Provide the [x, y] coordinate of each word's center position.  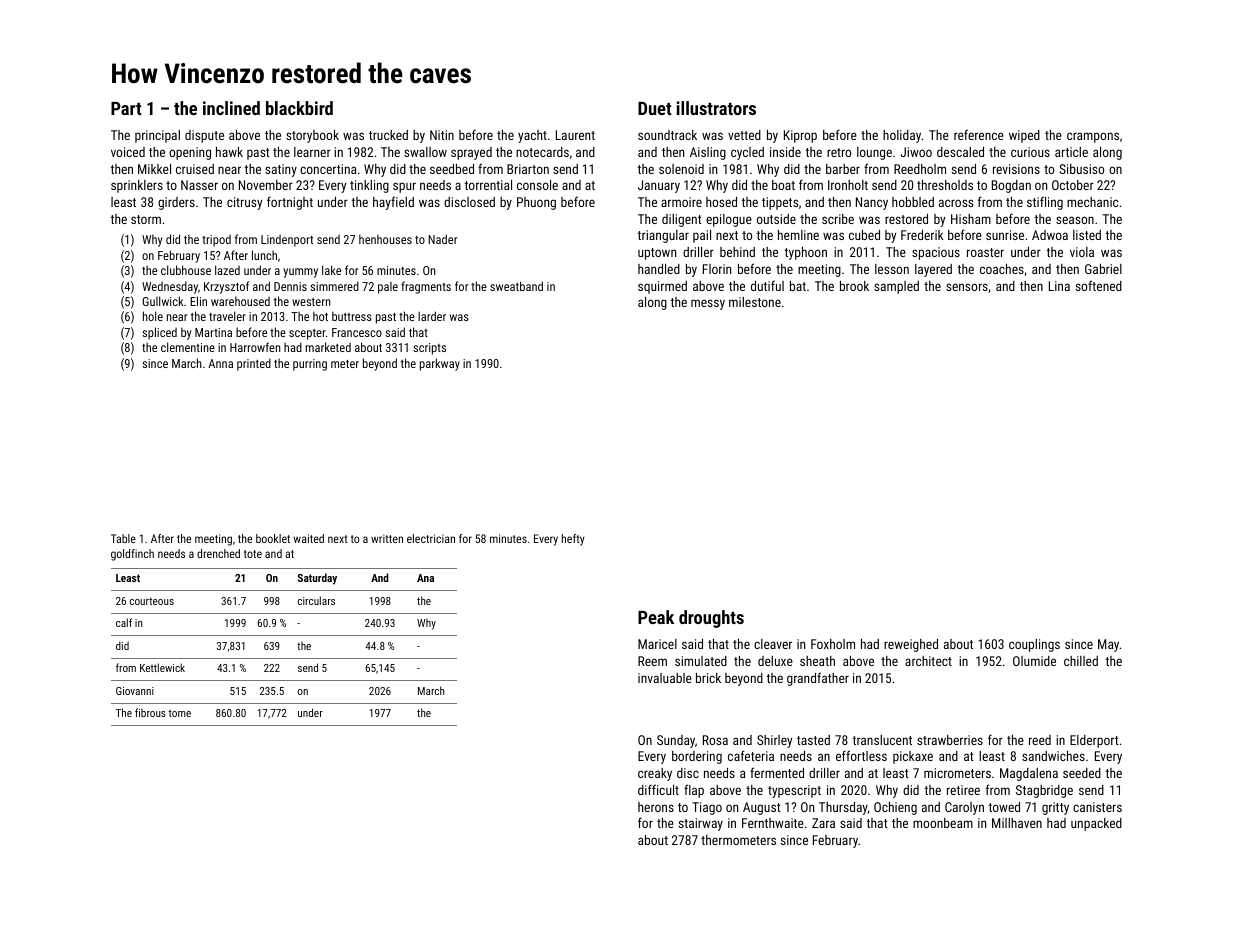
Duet [655, 108]
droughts [711, 619]
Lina [1059, 286]
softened [1099, 285]
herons [656, 807]
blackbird [299, 108]
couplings [1034, 645]
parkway [440, 364]
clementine [188, 347]
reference [979, 134]
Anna [220, 363]
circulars [316, 600]
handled [659, 269]
